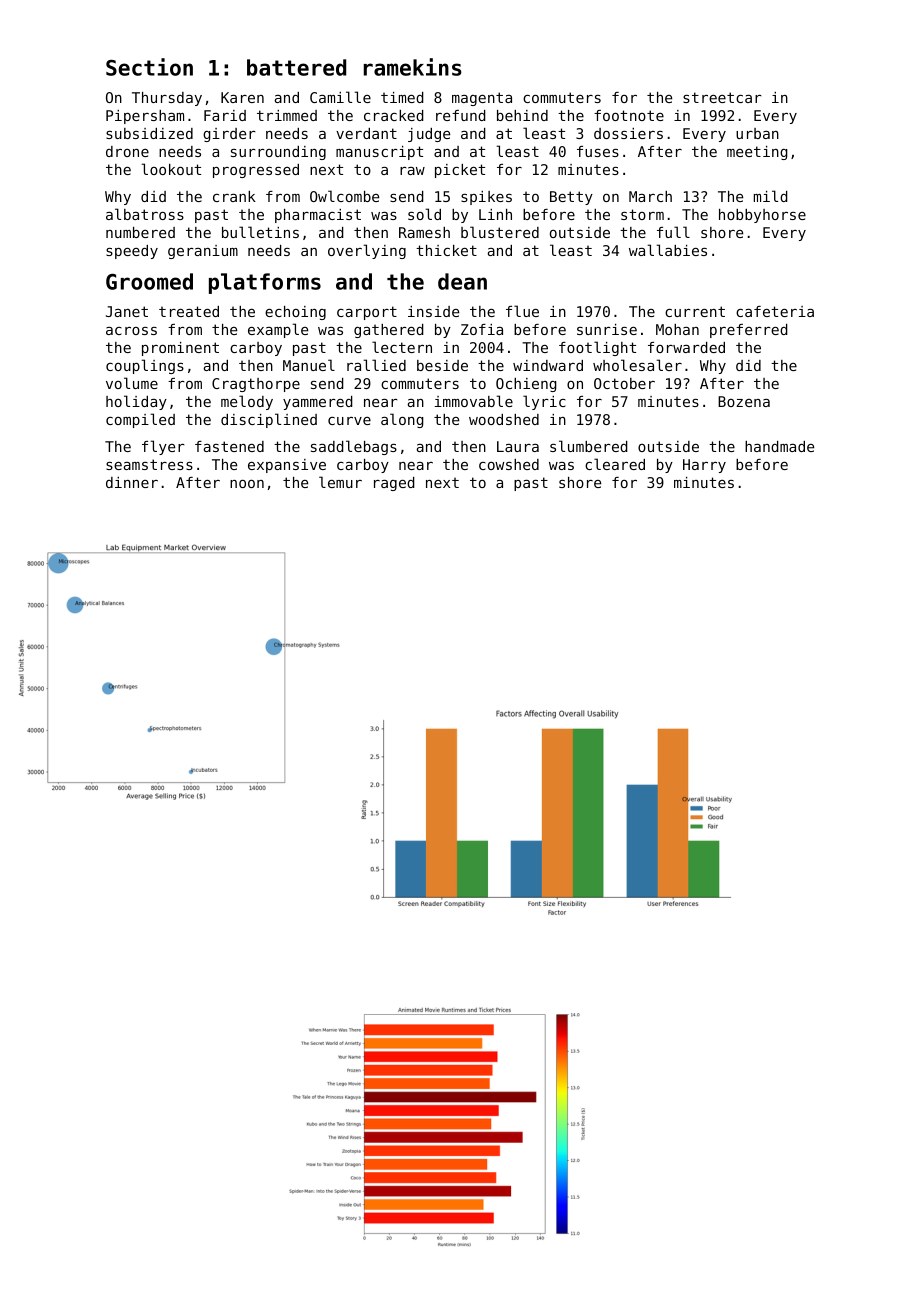  Describe the element at coordinates (140, 232) in the screenshot. I see `numbered` at that location.
